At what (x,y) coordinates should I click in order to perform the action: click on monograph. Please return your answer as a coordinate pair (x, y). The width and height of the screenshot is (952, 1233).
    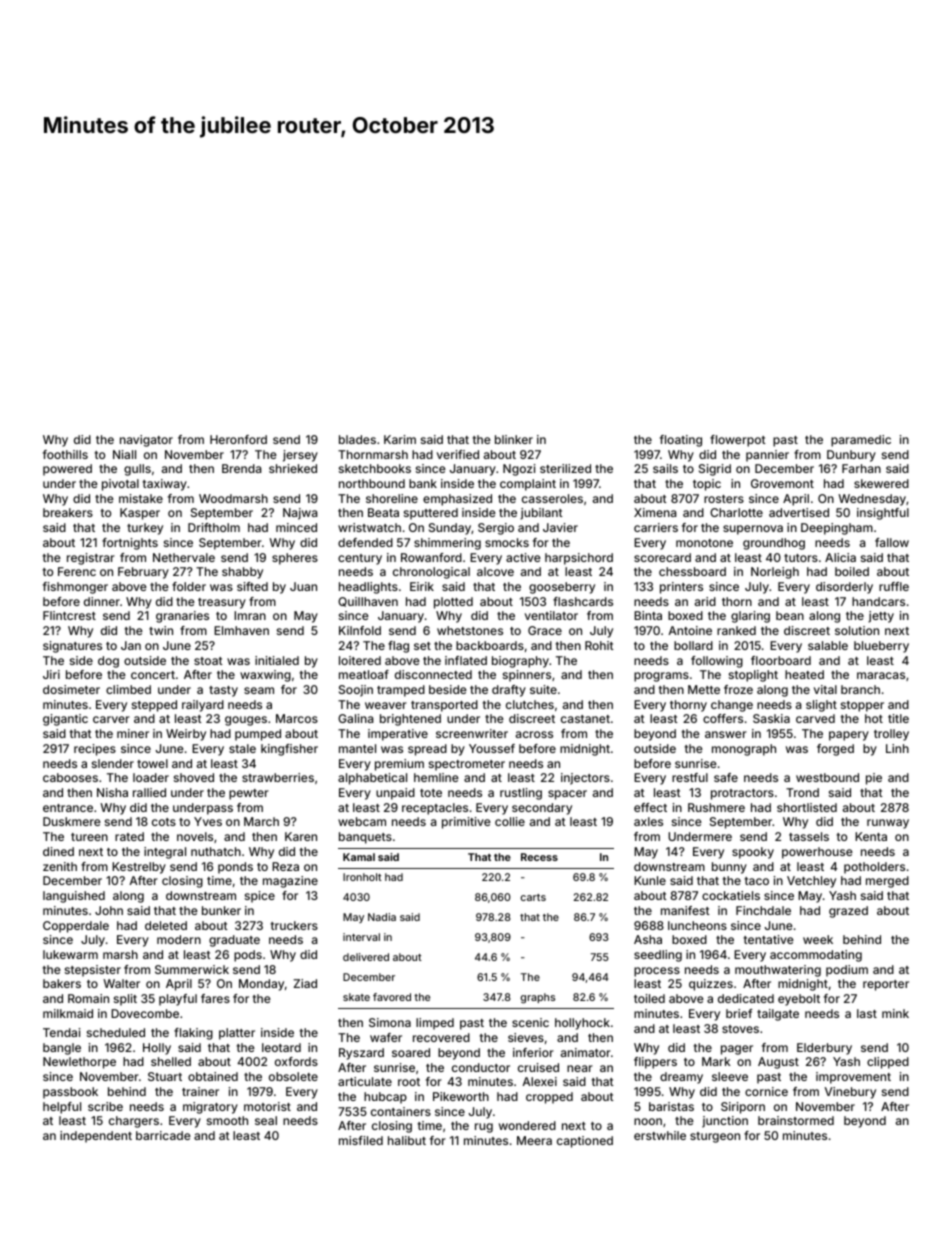
    Looking at the image, I should click on (744, 750).
